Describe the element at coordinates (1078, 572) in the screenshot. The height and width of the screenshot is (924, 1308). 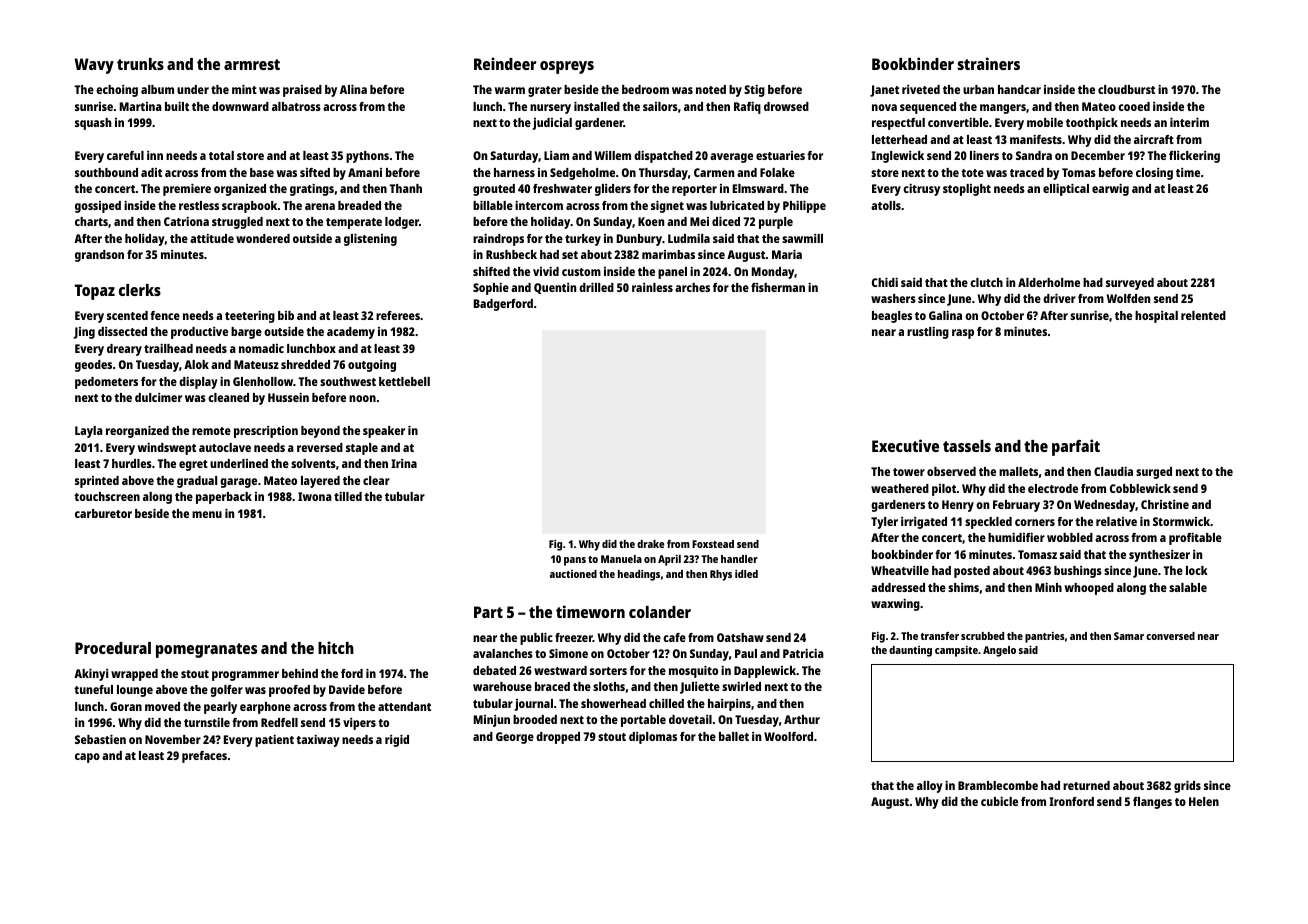
I see `bushings` at that location.
